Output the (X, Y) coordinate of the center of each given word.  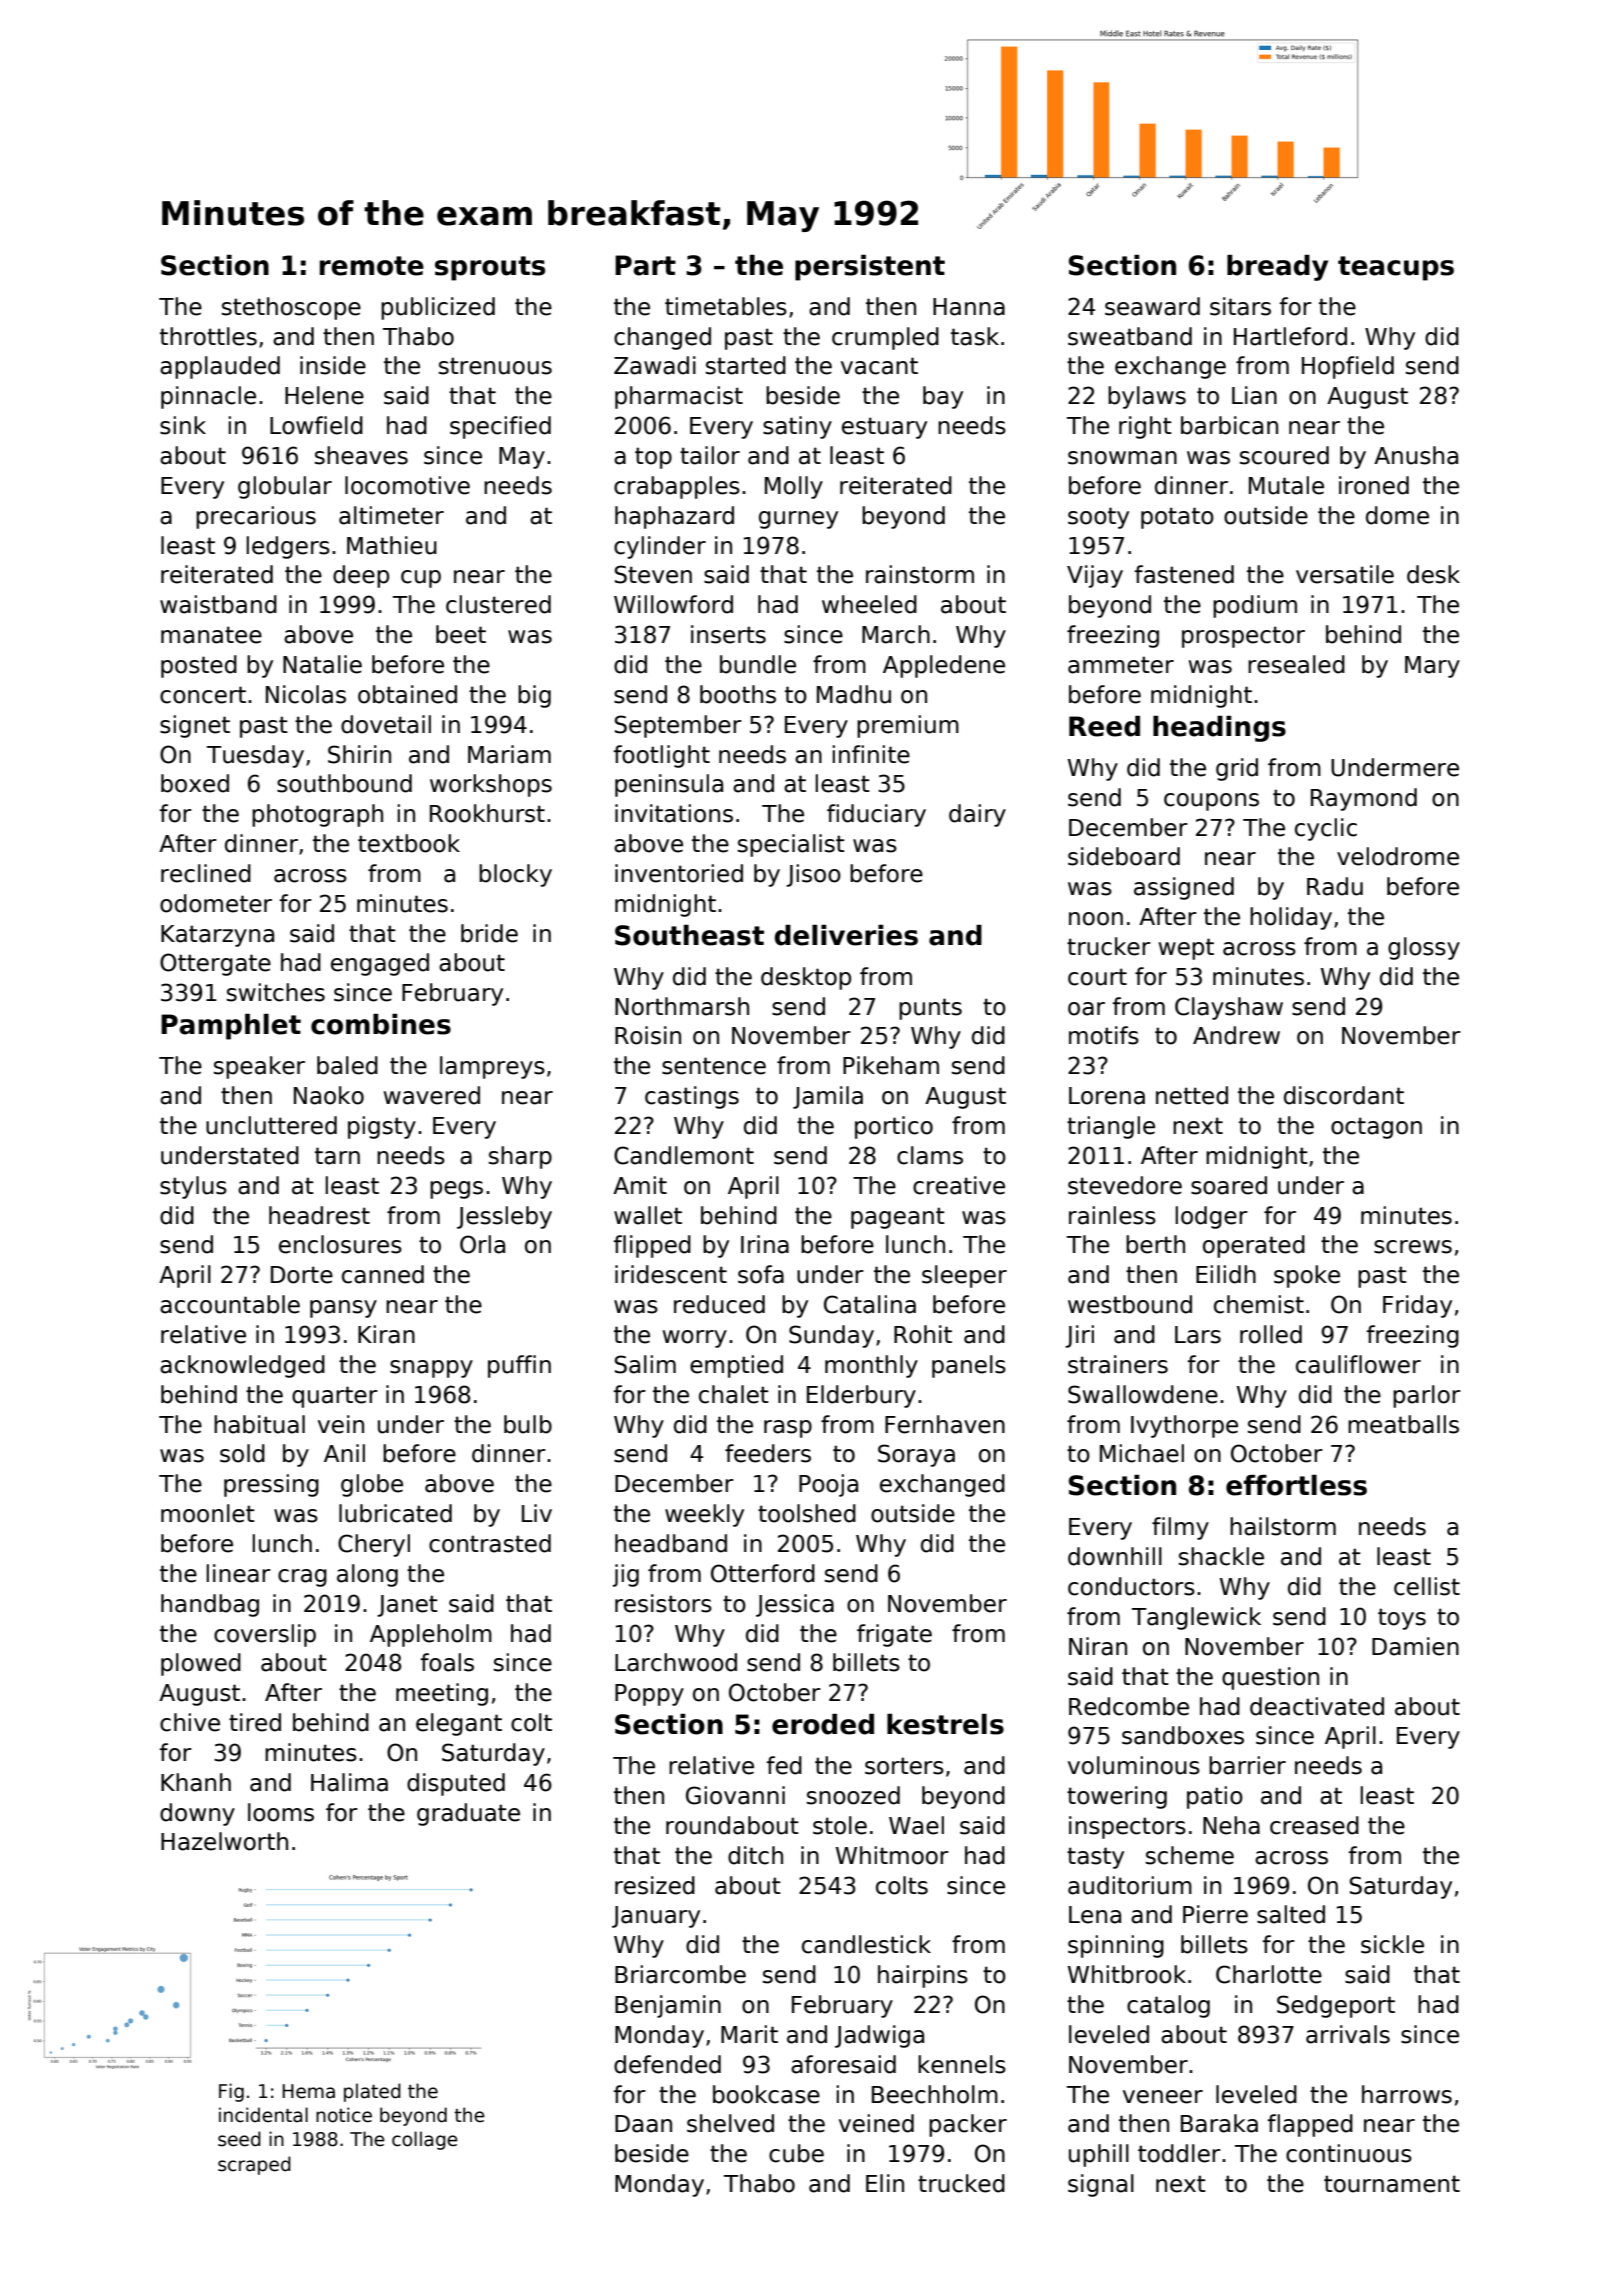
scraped (254, 2165)
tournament (1392, 2184)
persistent (870, 268)
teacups (1396, 268)
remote (372, 266)
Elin (885, 2183)
